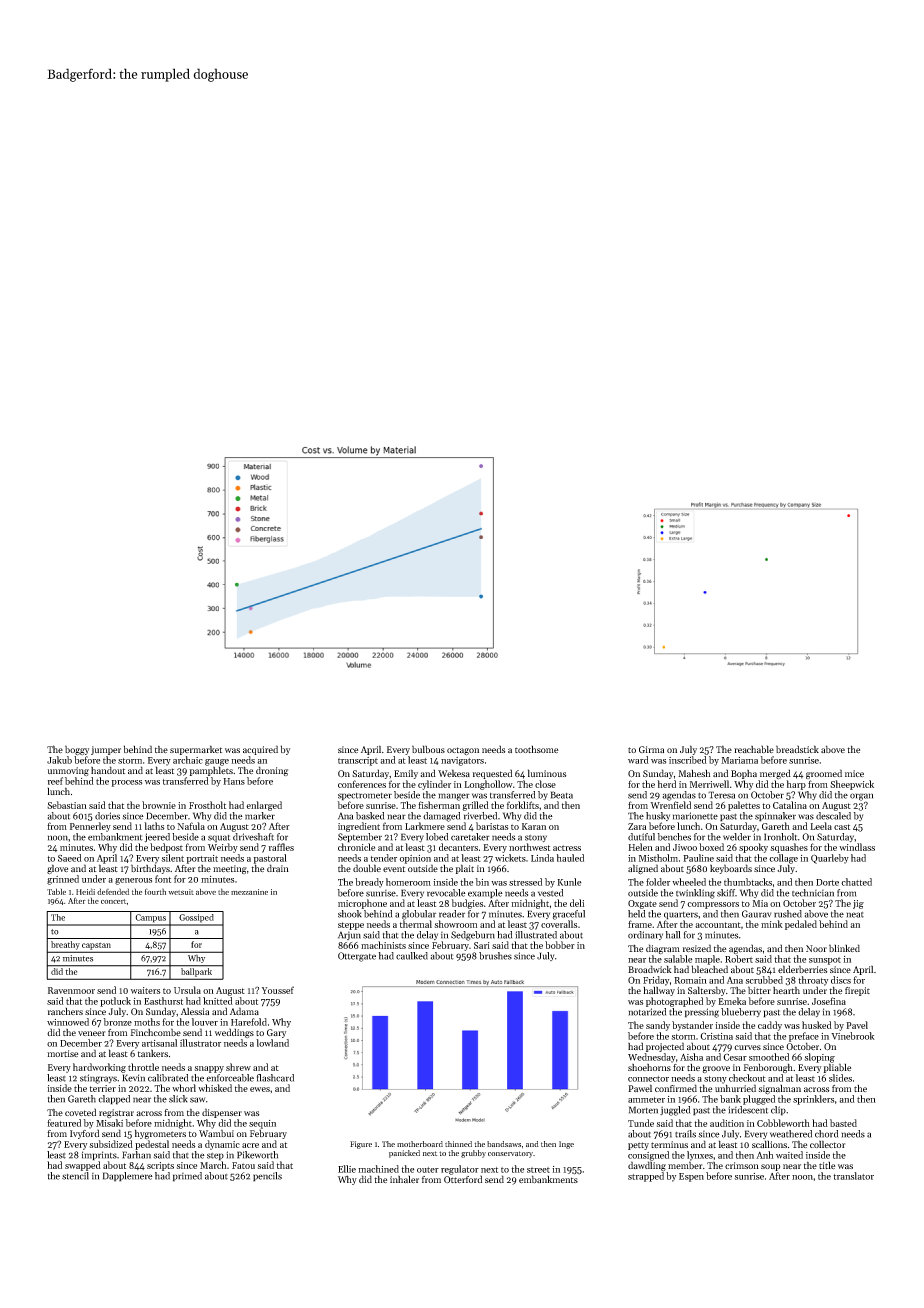 The image size is (924, 1308). Describe the element at coordinates (406, 774) in the screenshot. I see `Emily` at that location.
